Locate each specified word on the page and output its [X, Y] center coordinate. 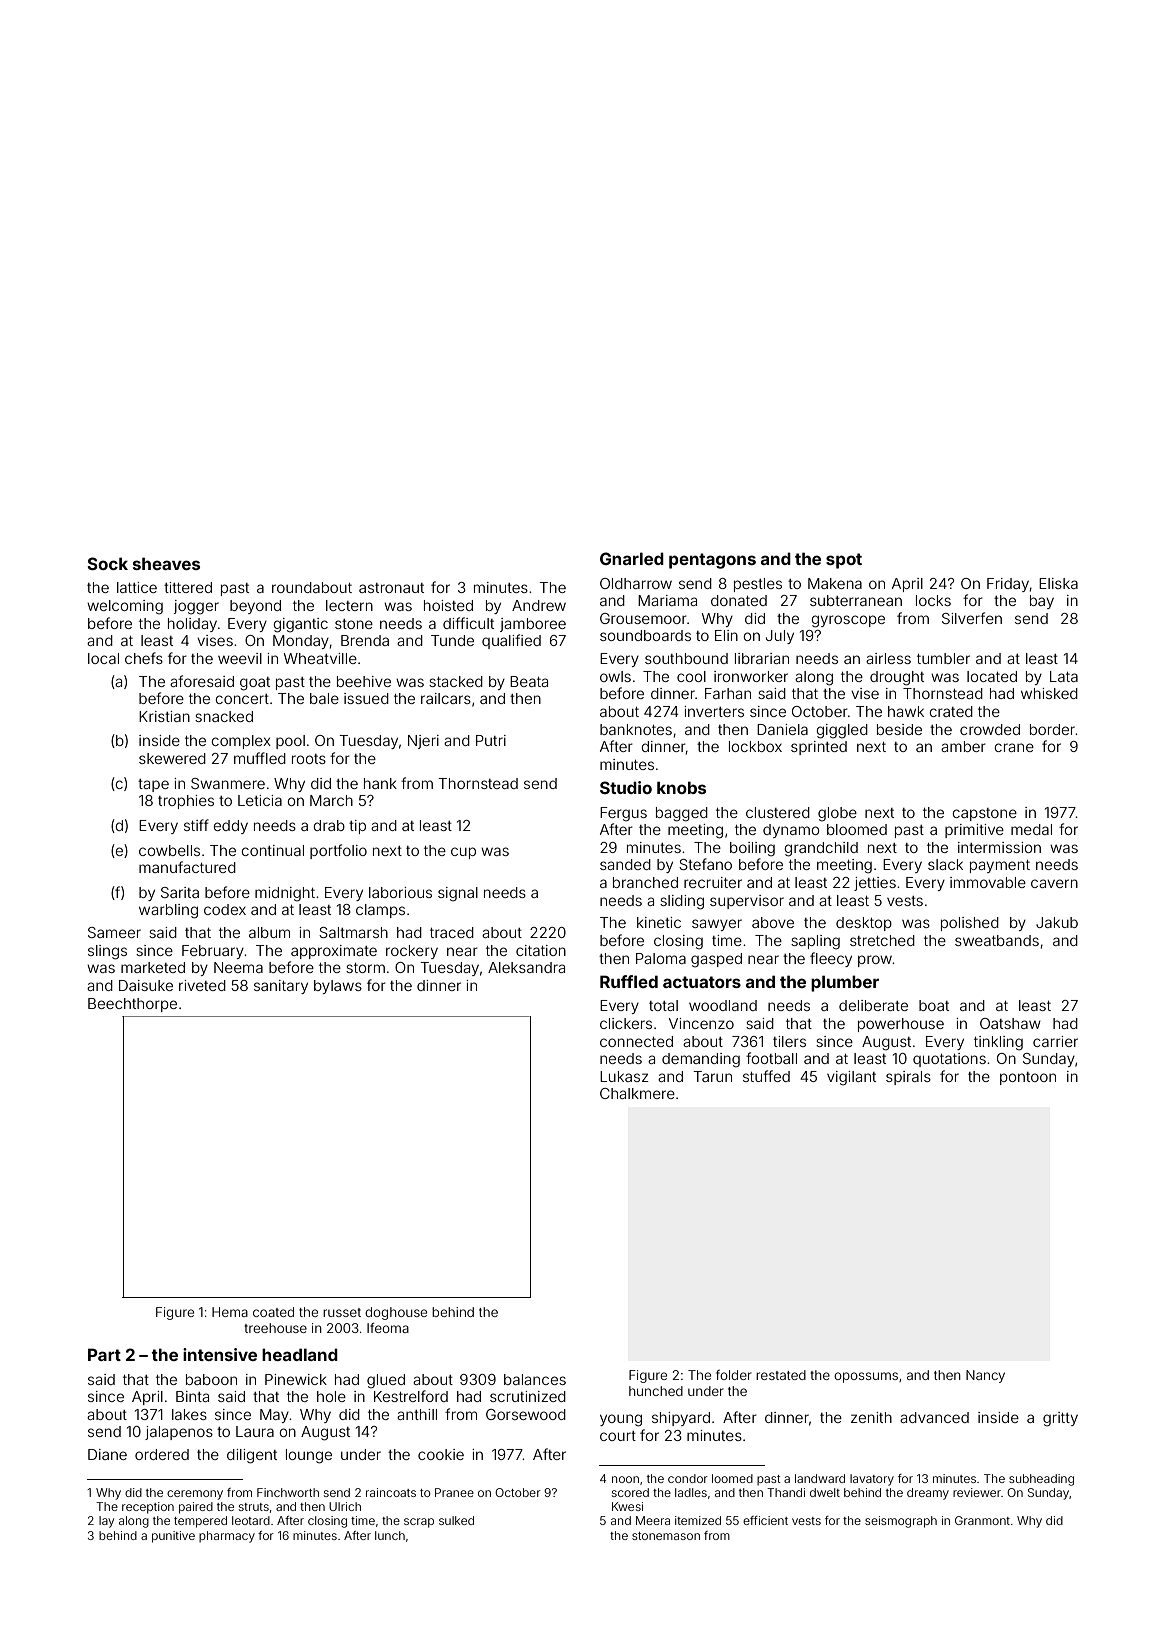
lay [106, 1522]
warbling [168, 911]
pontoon [1028, 1078]
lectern [349, 605]
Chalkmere [637, 1093]
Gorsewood [526, 1414]
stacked [456, 681]
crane [1014, 747]
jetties [875, 884]
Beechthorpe [132, 1005]
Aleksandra [526, 967]
